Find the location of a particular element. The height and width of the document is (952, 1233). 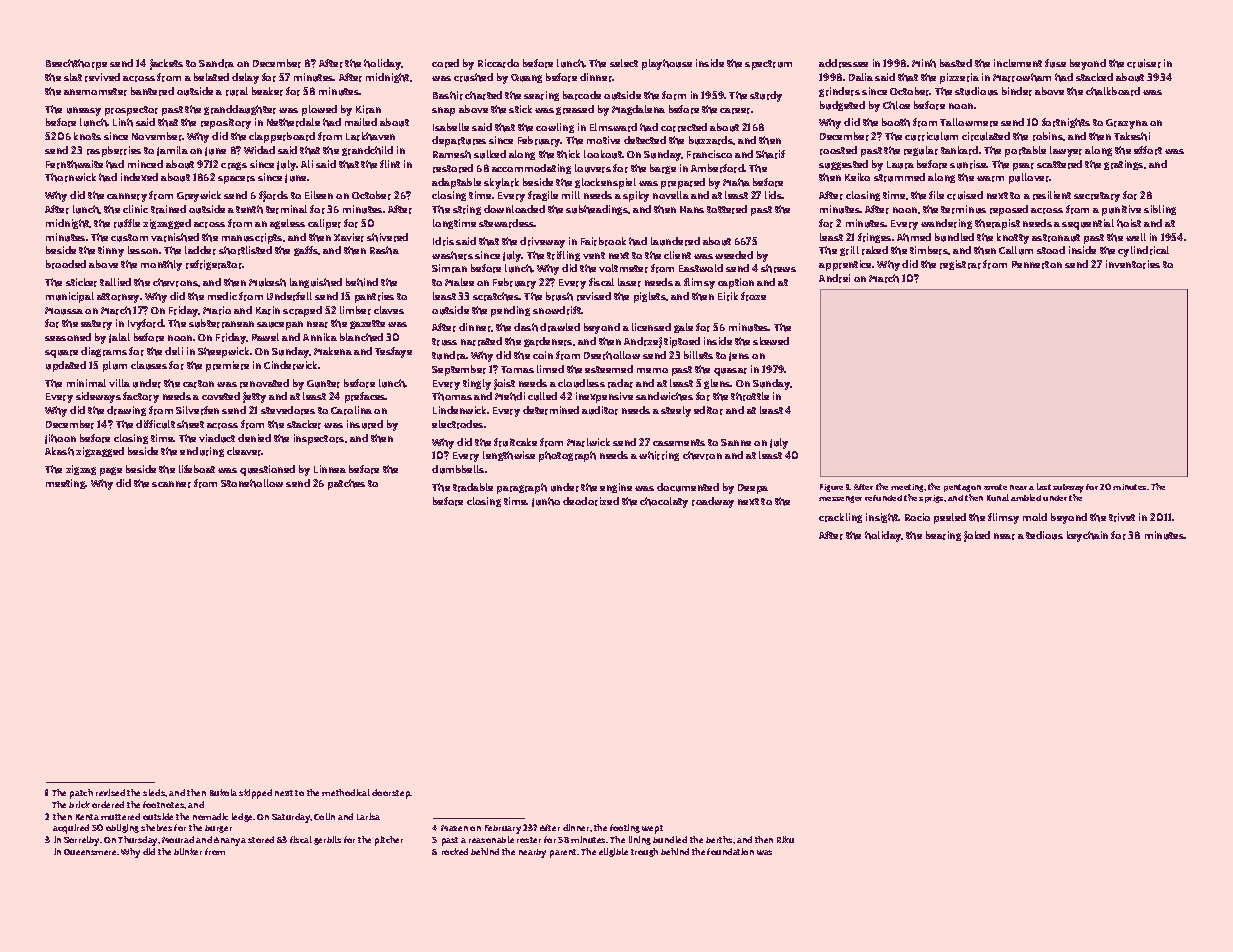

skipped is located at coordinates (255, 794).
